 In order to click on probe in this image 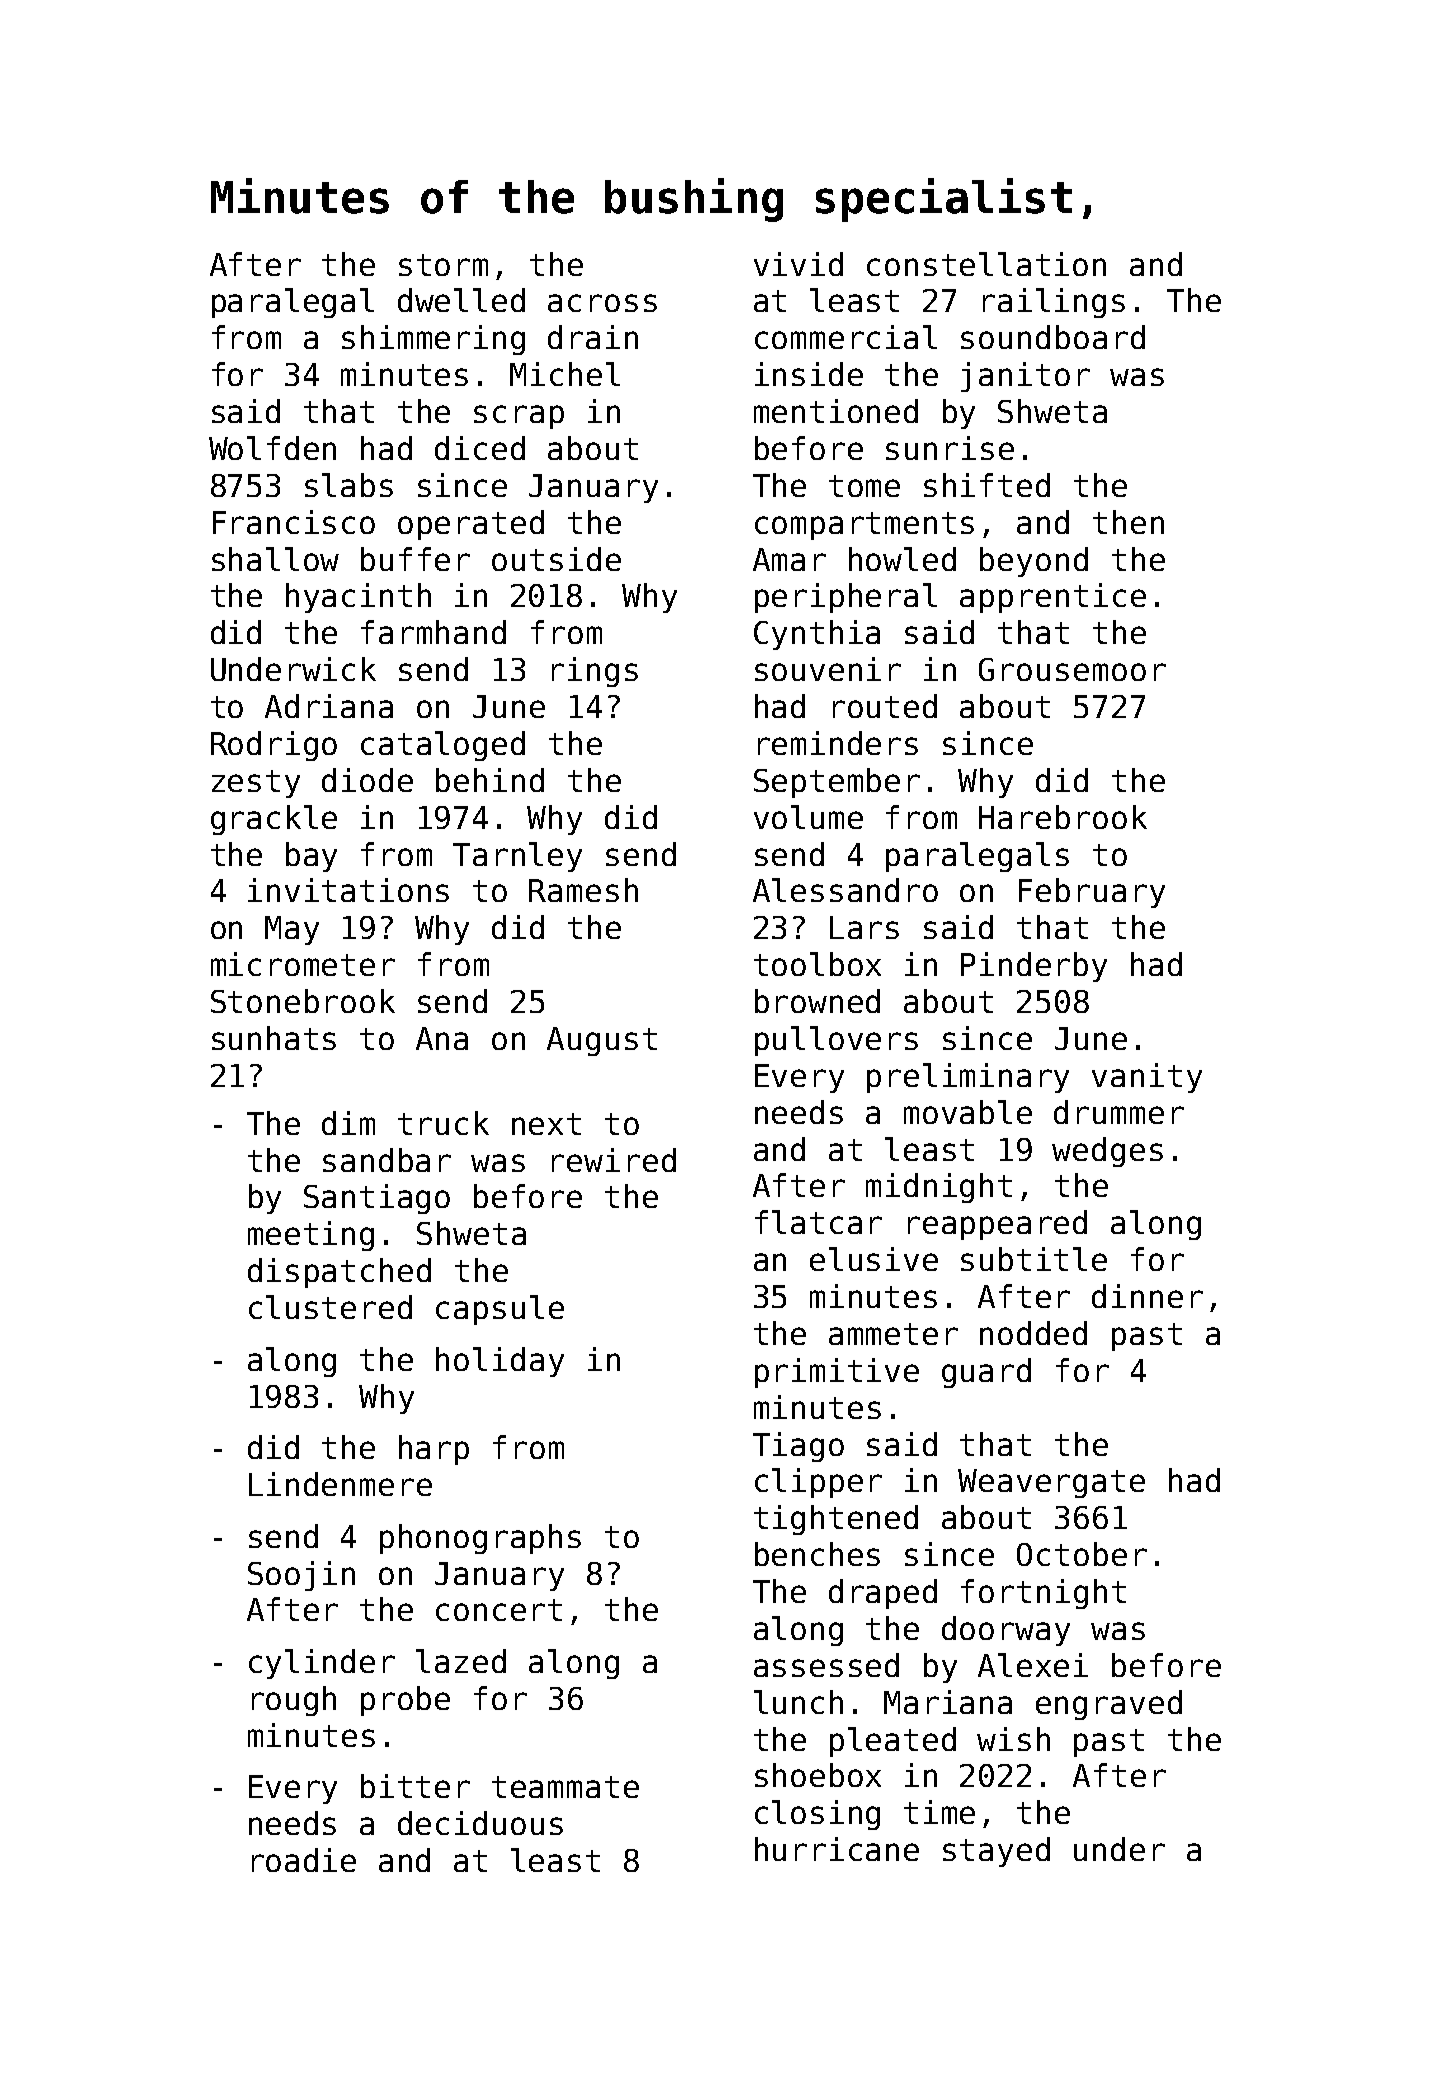, I will do `click(405, 1701)`.
